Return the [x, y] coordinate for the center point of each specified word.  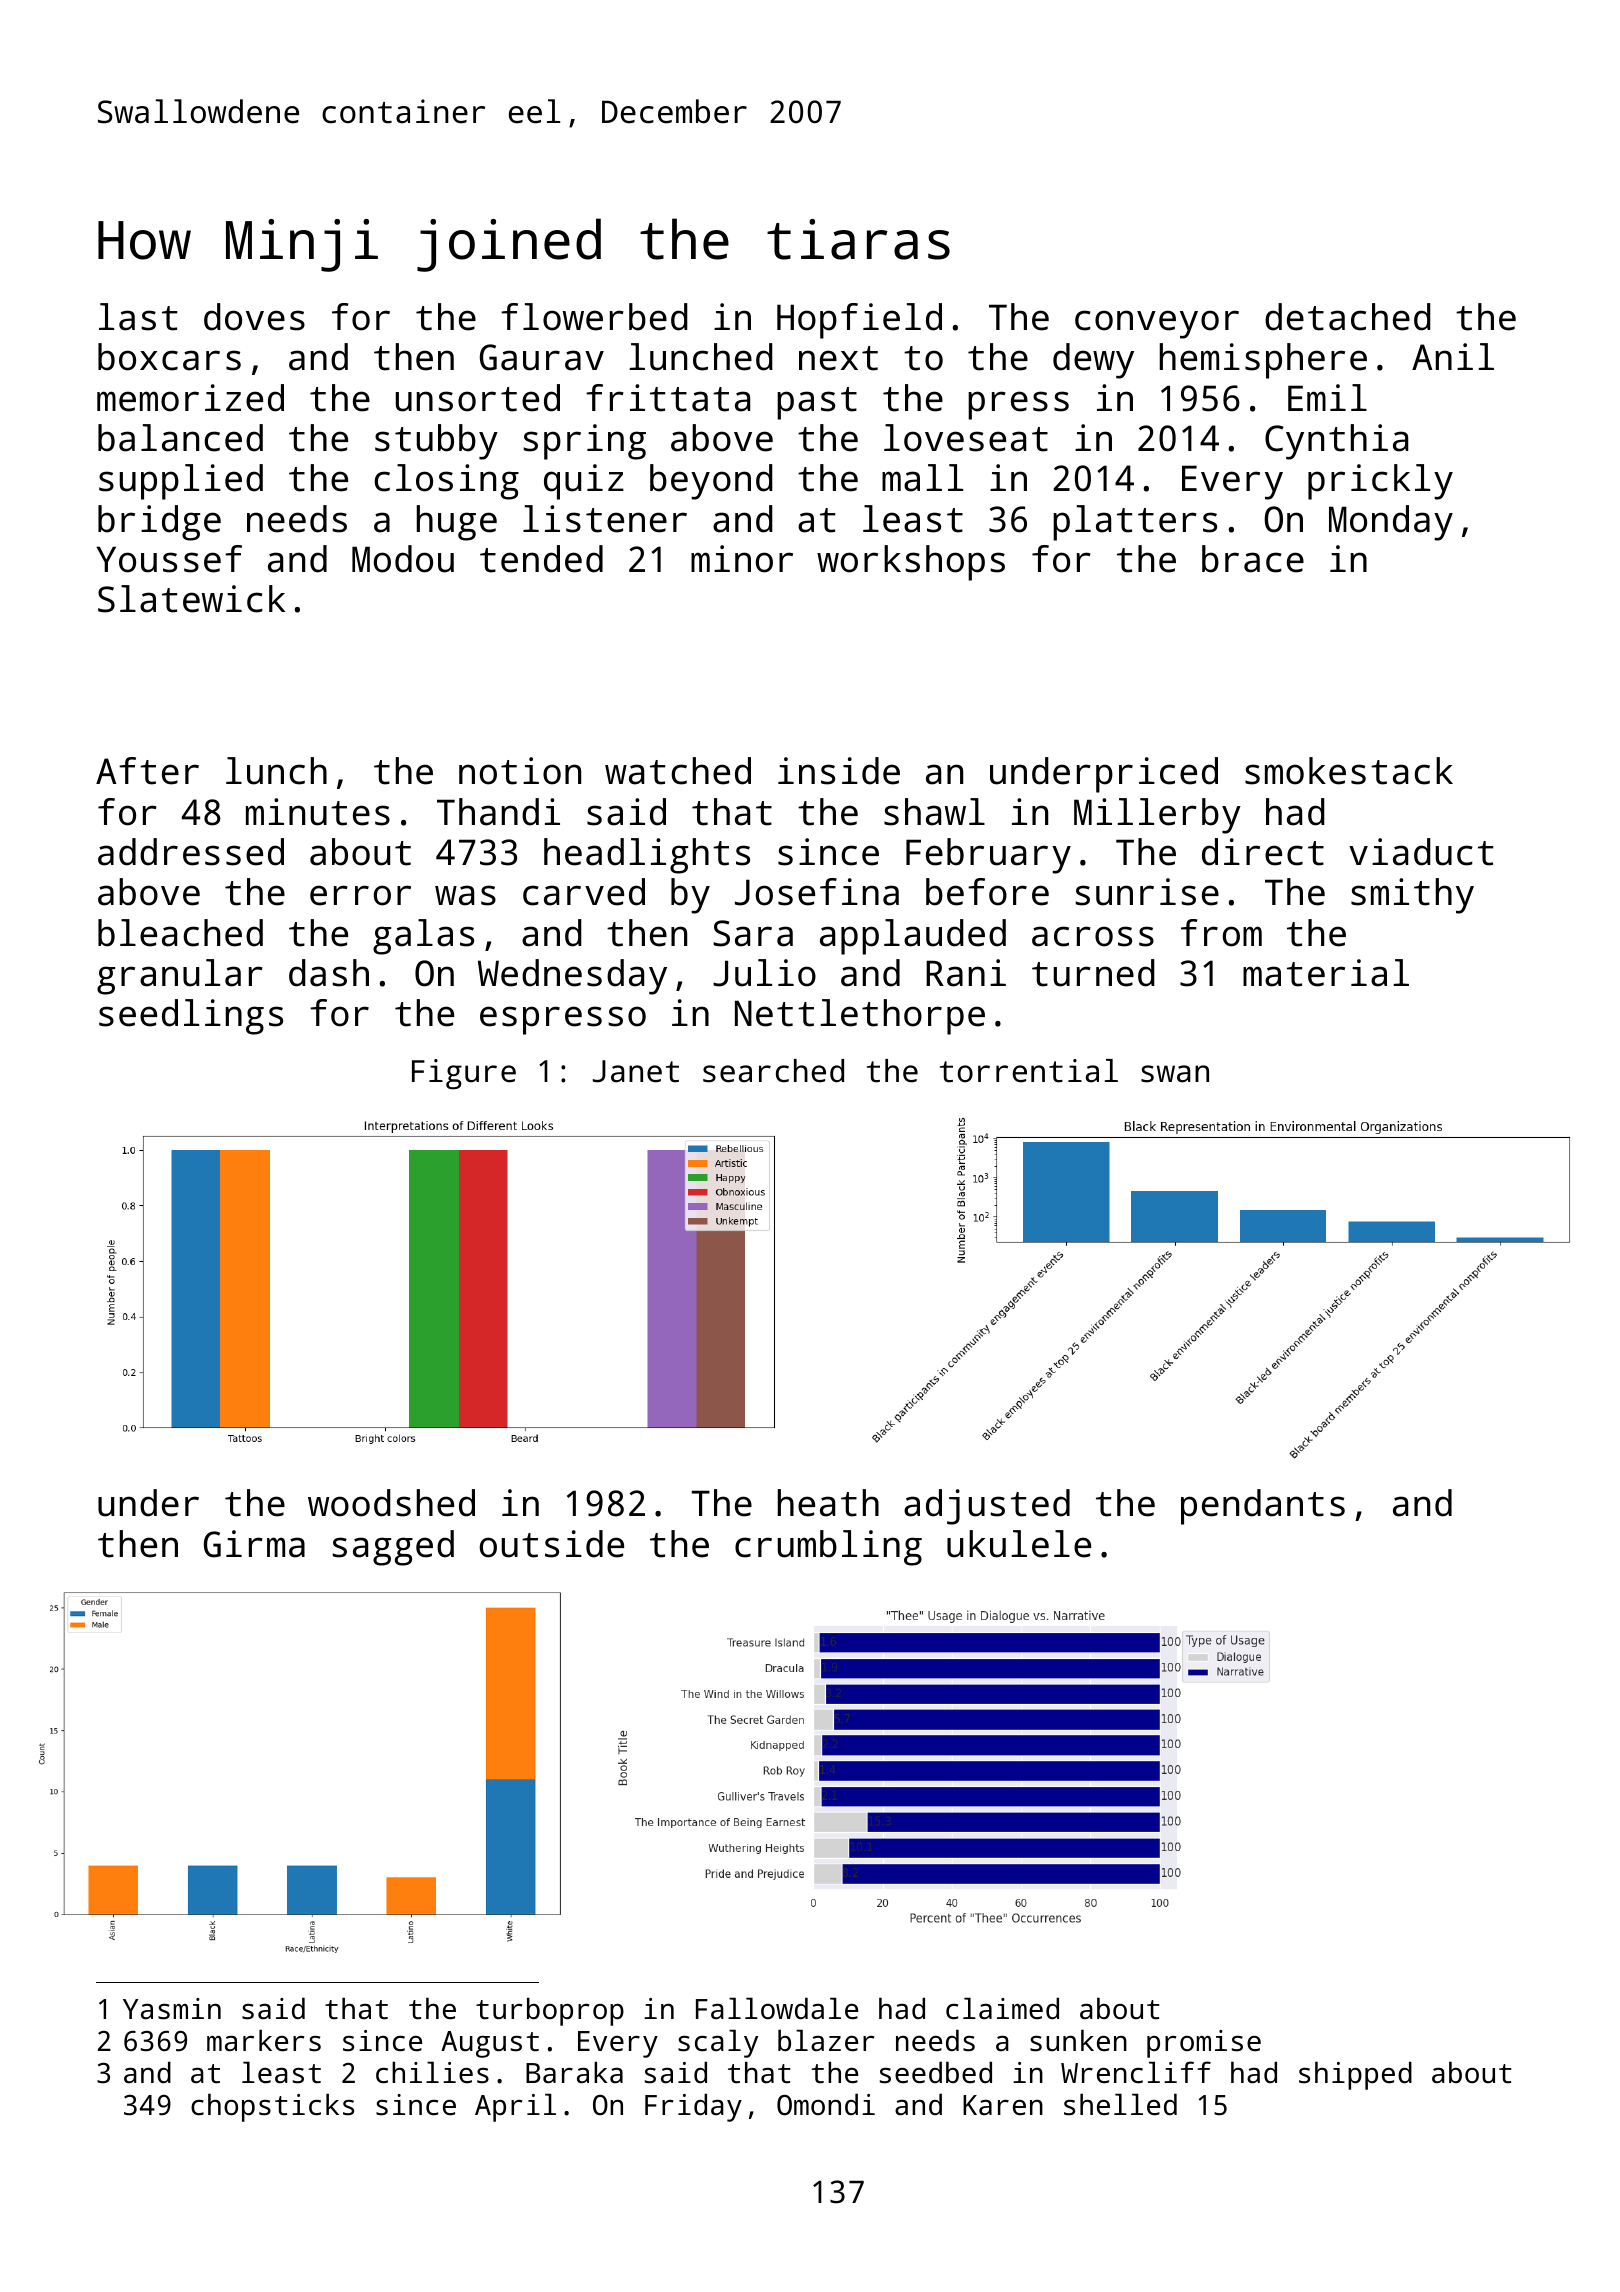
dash [329, 973]
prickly [1380, 482]
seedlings [191, 1017]
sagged [393, 1548]
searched [773, 1071]
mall [922, 478]
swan [1175, 1074]
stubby [436, 442]
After [147, 771]
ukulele [1019, 1544]
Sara [753, 933]
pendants [1263, 1507]
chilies [432, 2072]
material [1326, 973]
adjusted [987, 1507]
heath [828, 1503]
